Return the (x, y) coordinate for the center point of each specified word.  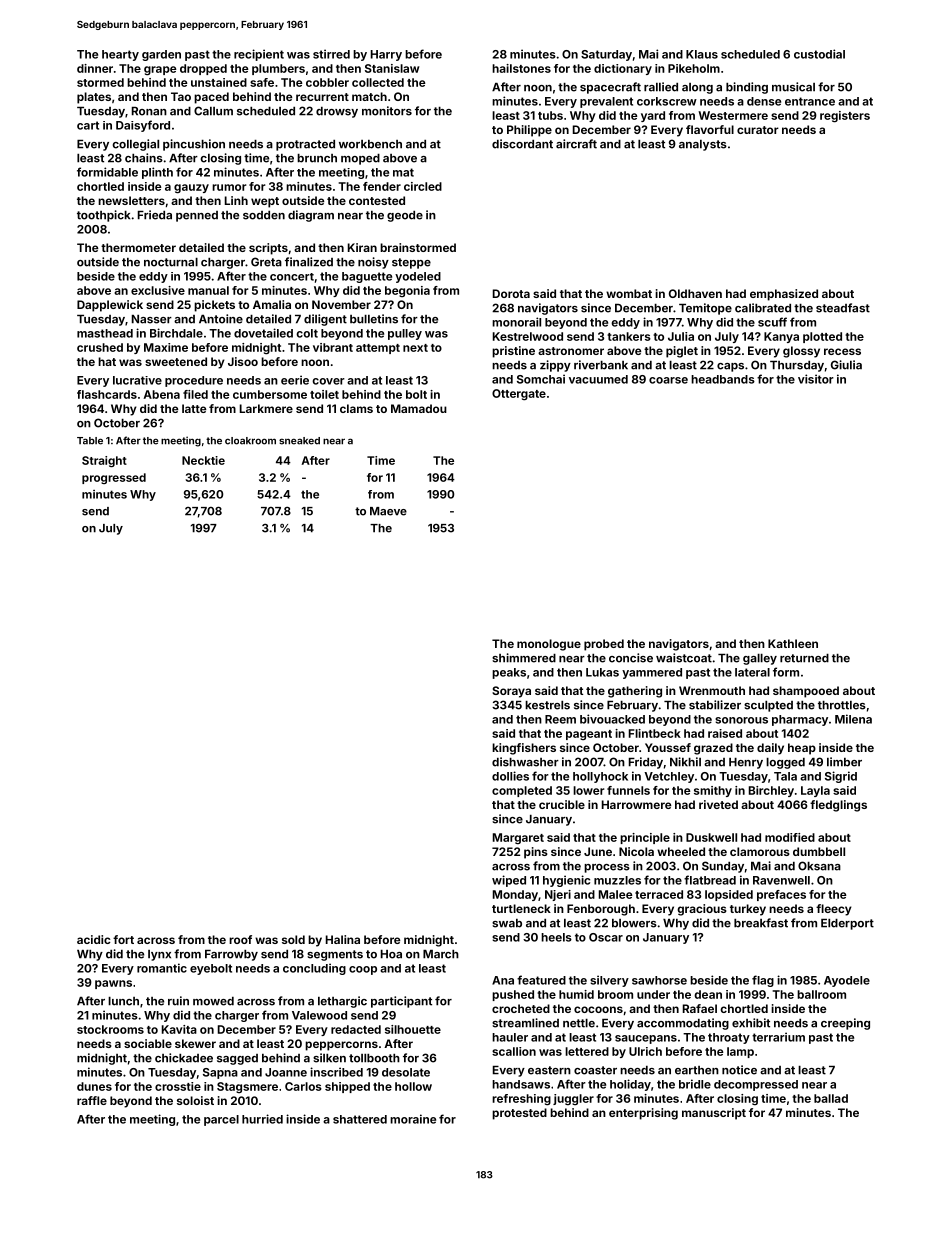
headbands (723, 379)
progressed (114, 478)
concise (631, 658)
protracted (305, 145)
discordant (522, 144)
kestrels (547, 705)
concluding (314, 969)
